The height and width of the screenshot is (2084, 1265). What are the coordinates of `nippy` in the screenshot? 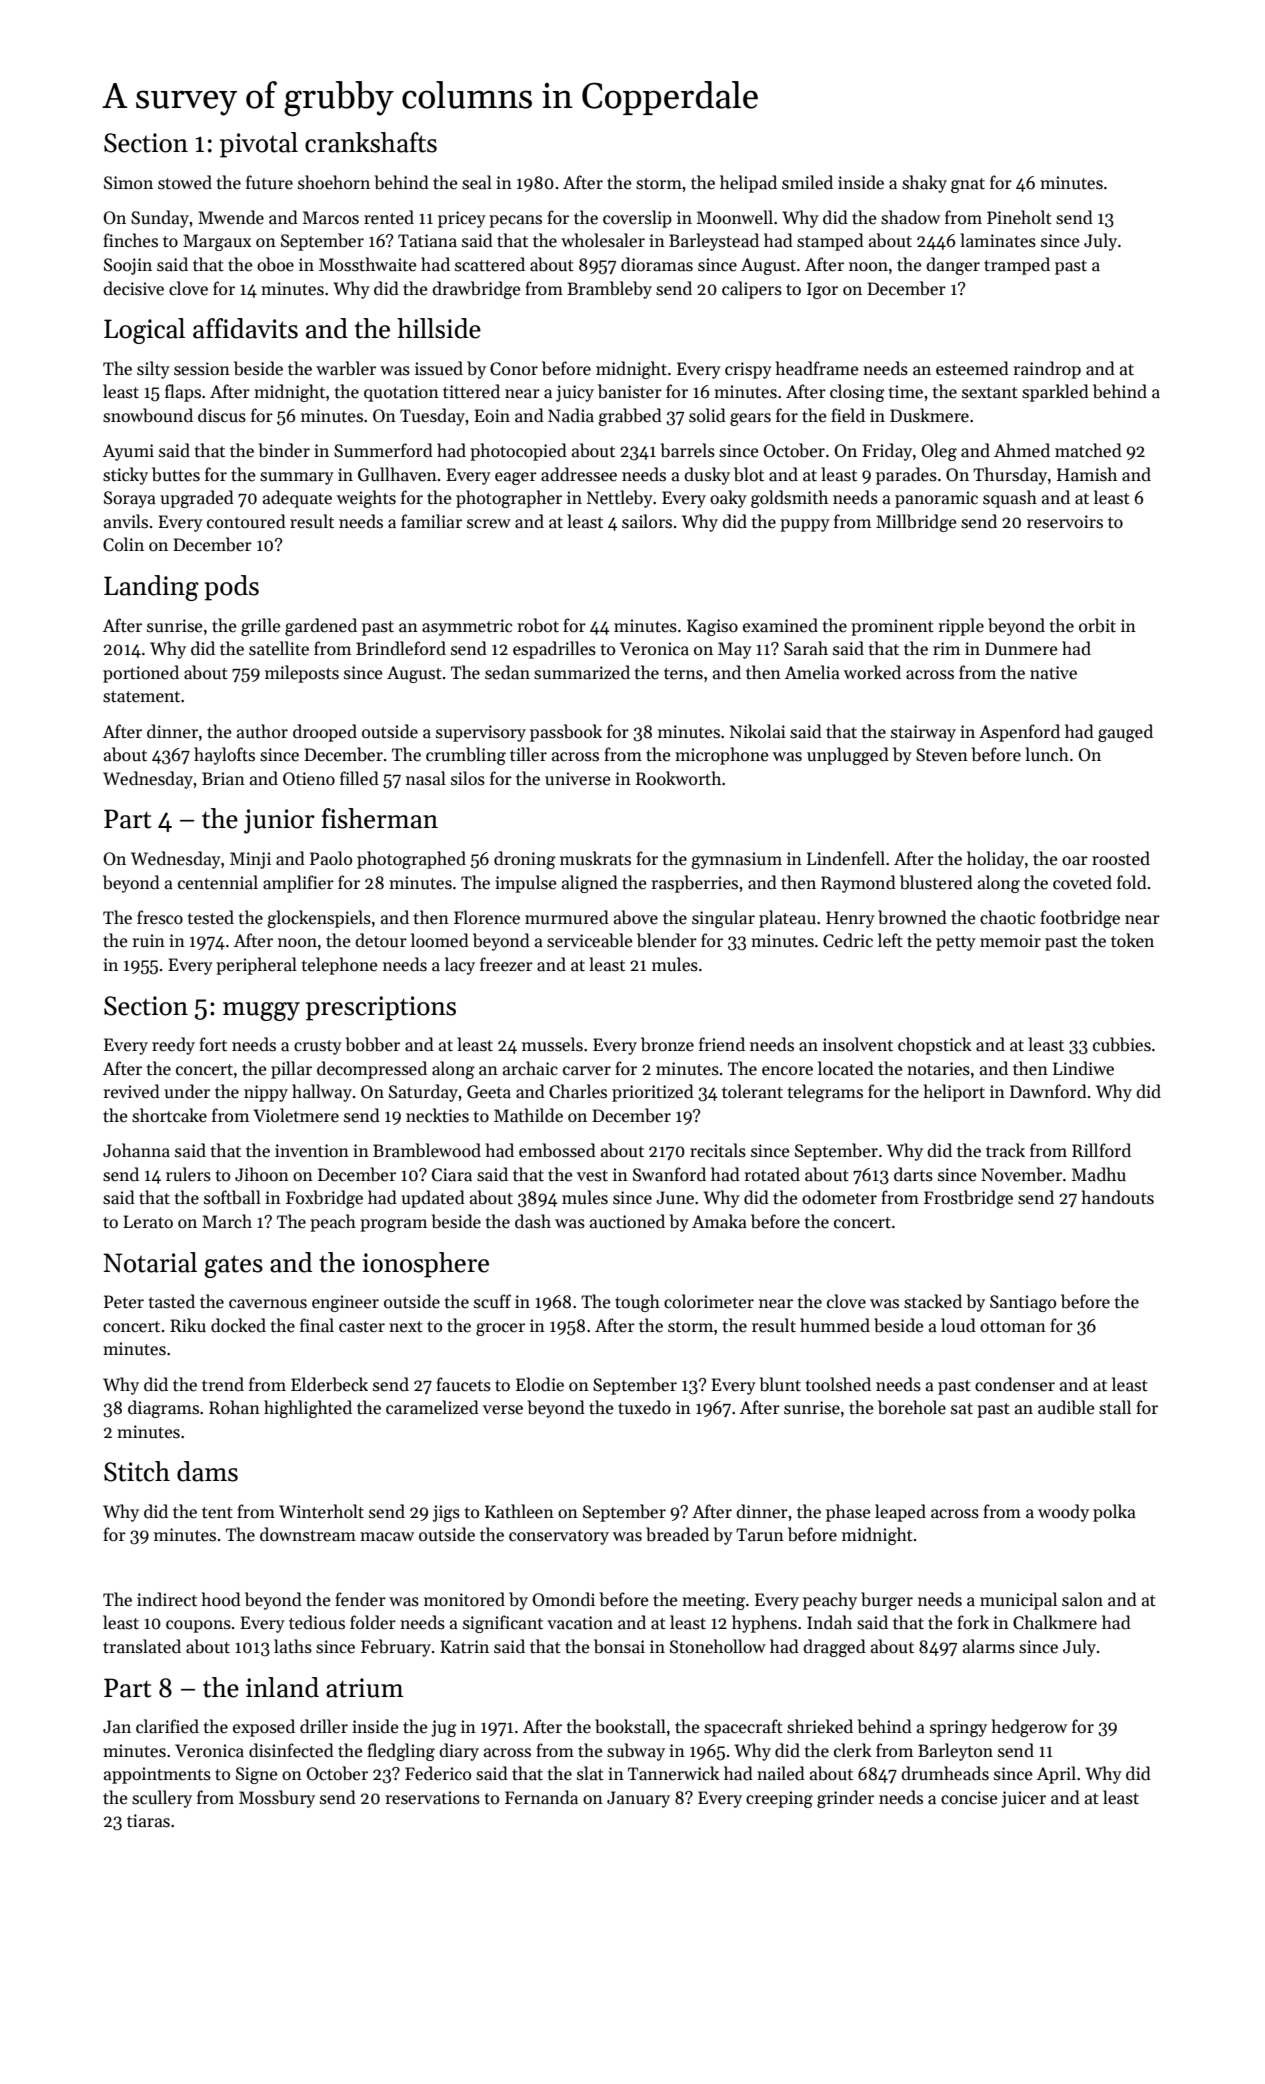 It's located at (266, 1093).
